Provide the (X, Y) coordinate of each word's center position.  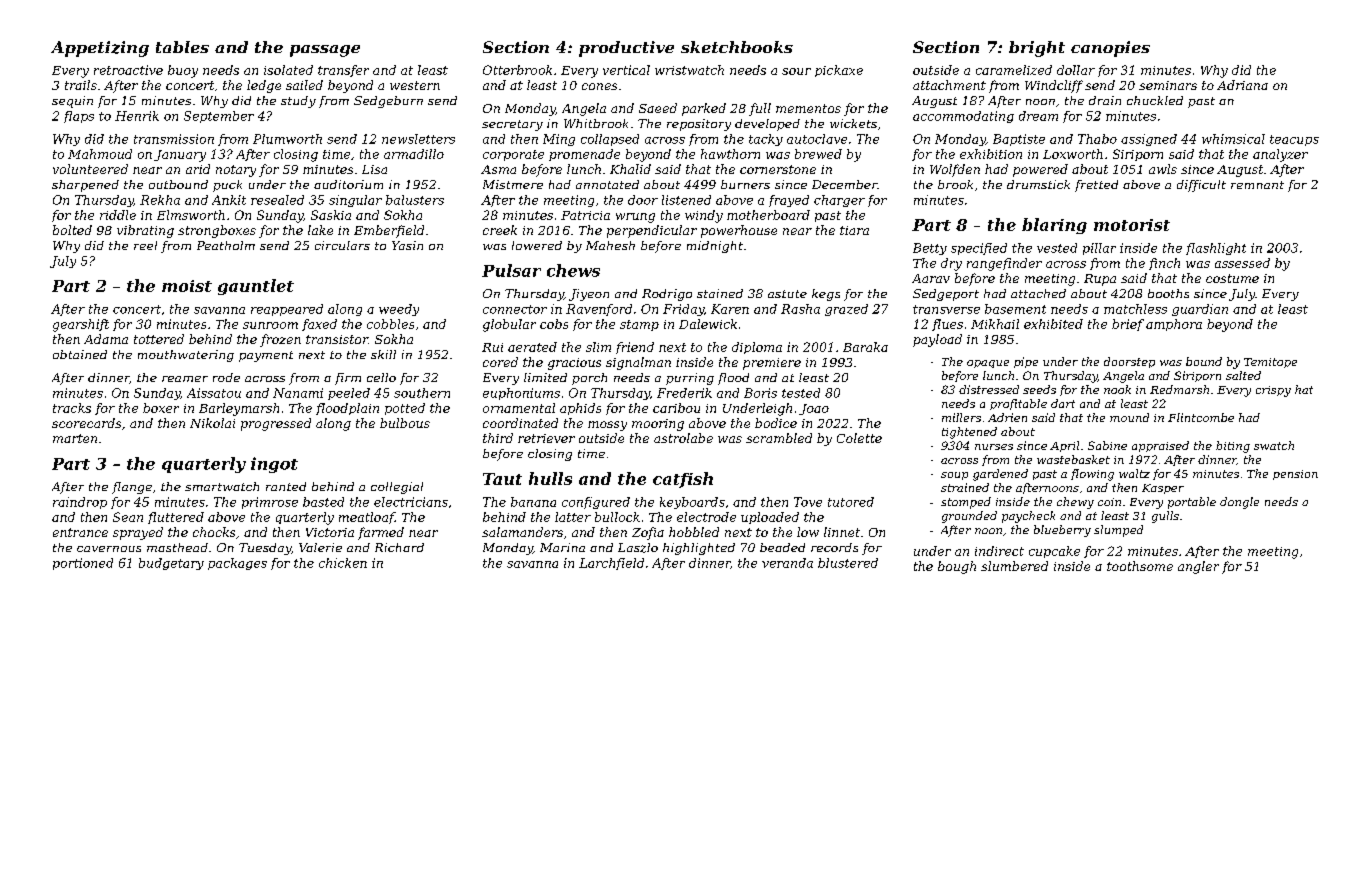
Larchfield (611, 564)
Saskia (331, 215)
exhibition (991, 154)
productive (626, 49)
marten (75, 438)
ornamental (519, 408)
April (1064, 446)
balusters (415, 200)
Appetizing (100, 49)
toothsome (1140, 566)
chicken (343, 563)
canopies (1110, 49)
